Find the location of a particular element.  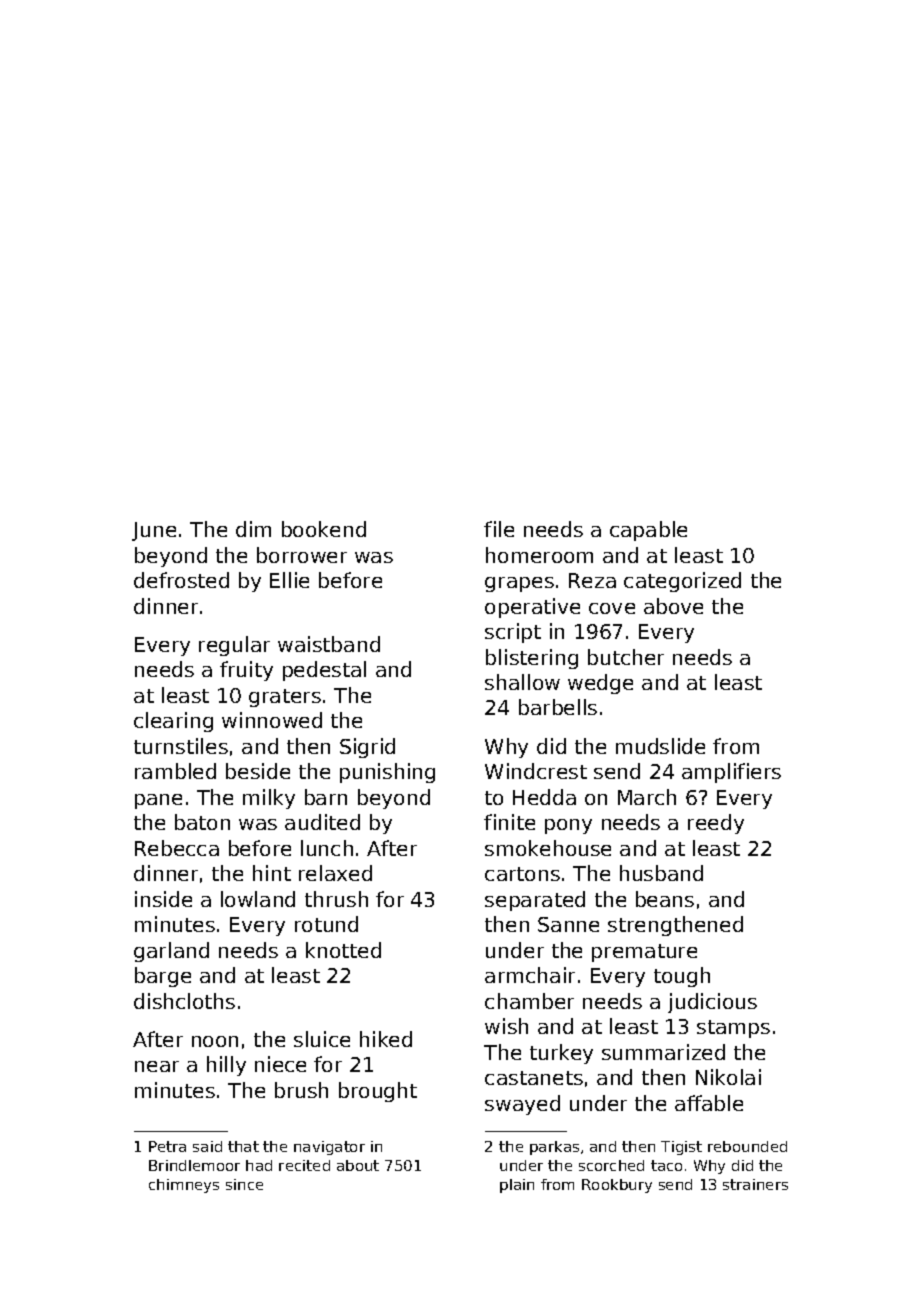

rotund is located at coordinates (326, 924).
